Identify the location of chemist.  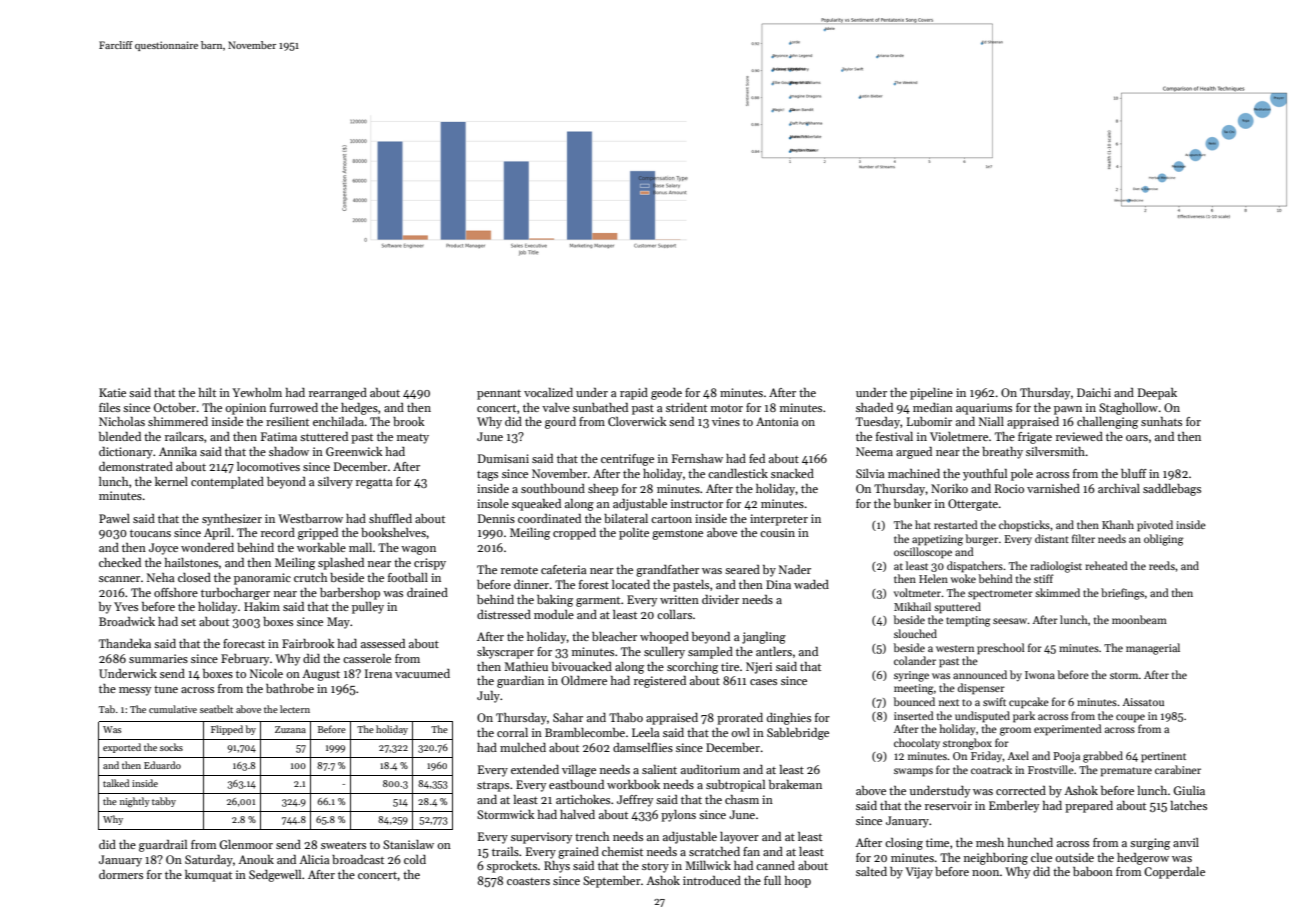
(622, 851).
